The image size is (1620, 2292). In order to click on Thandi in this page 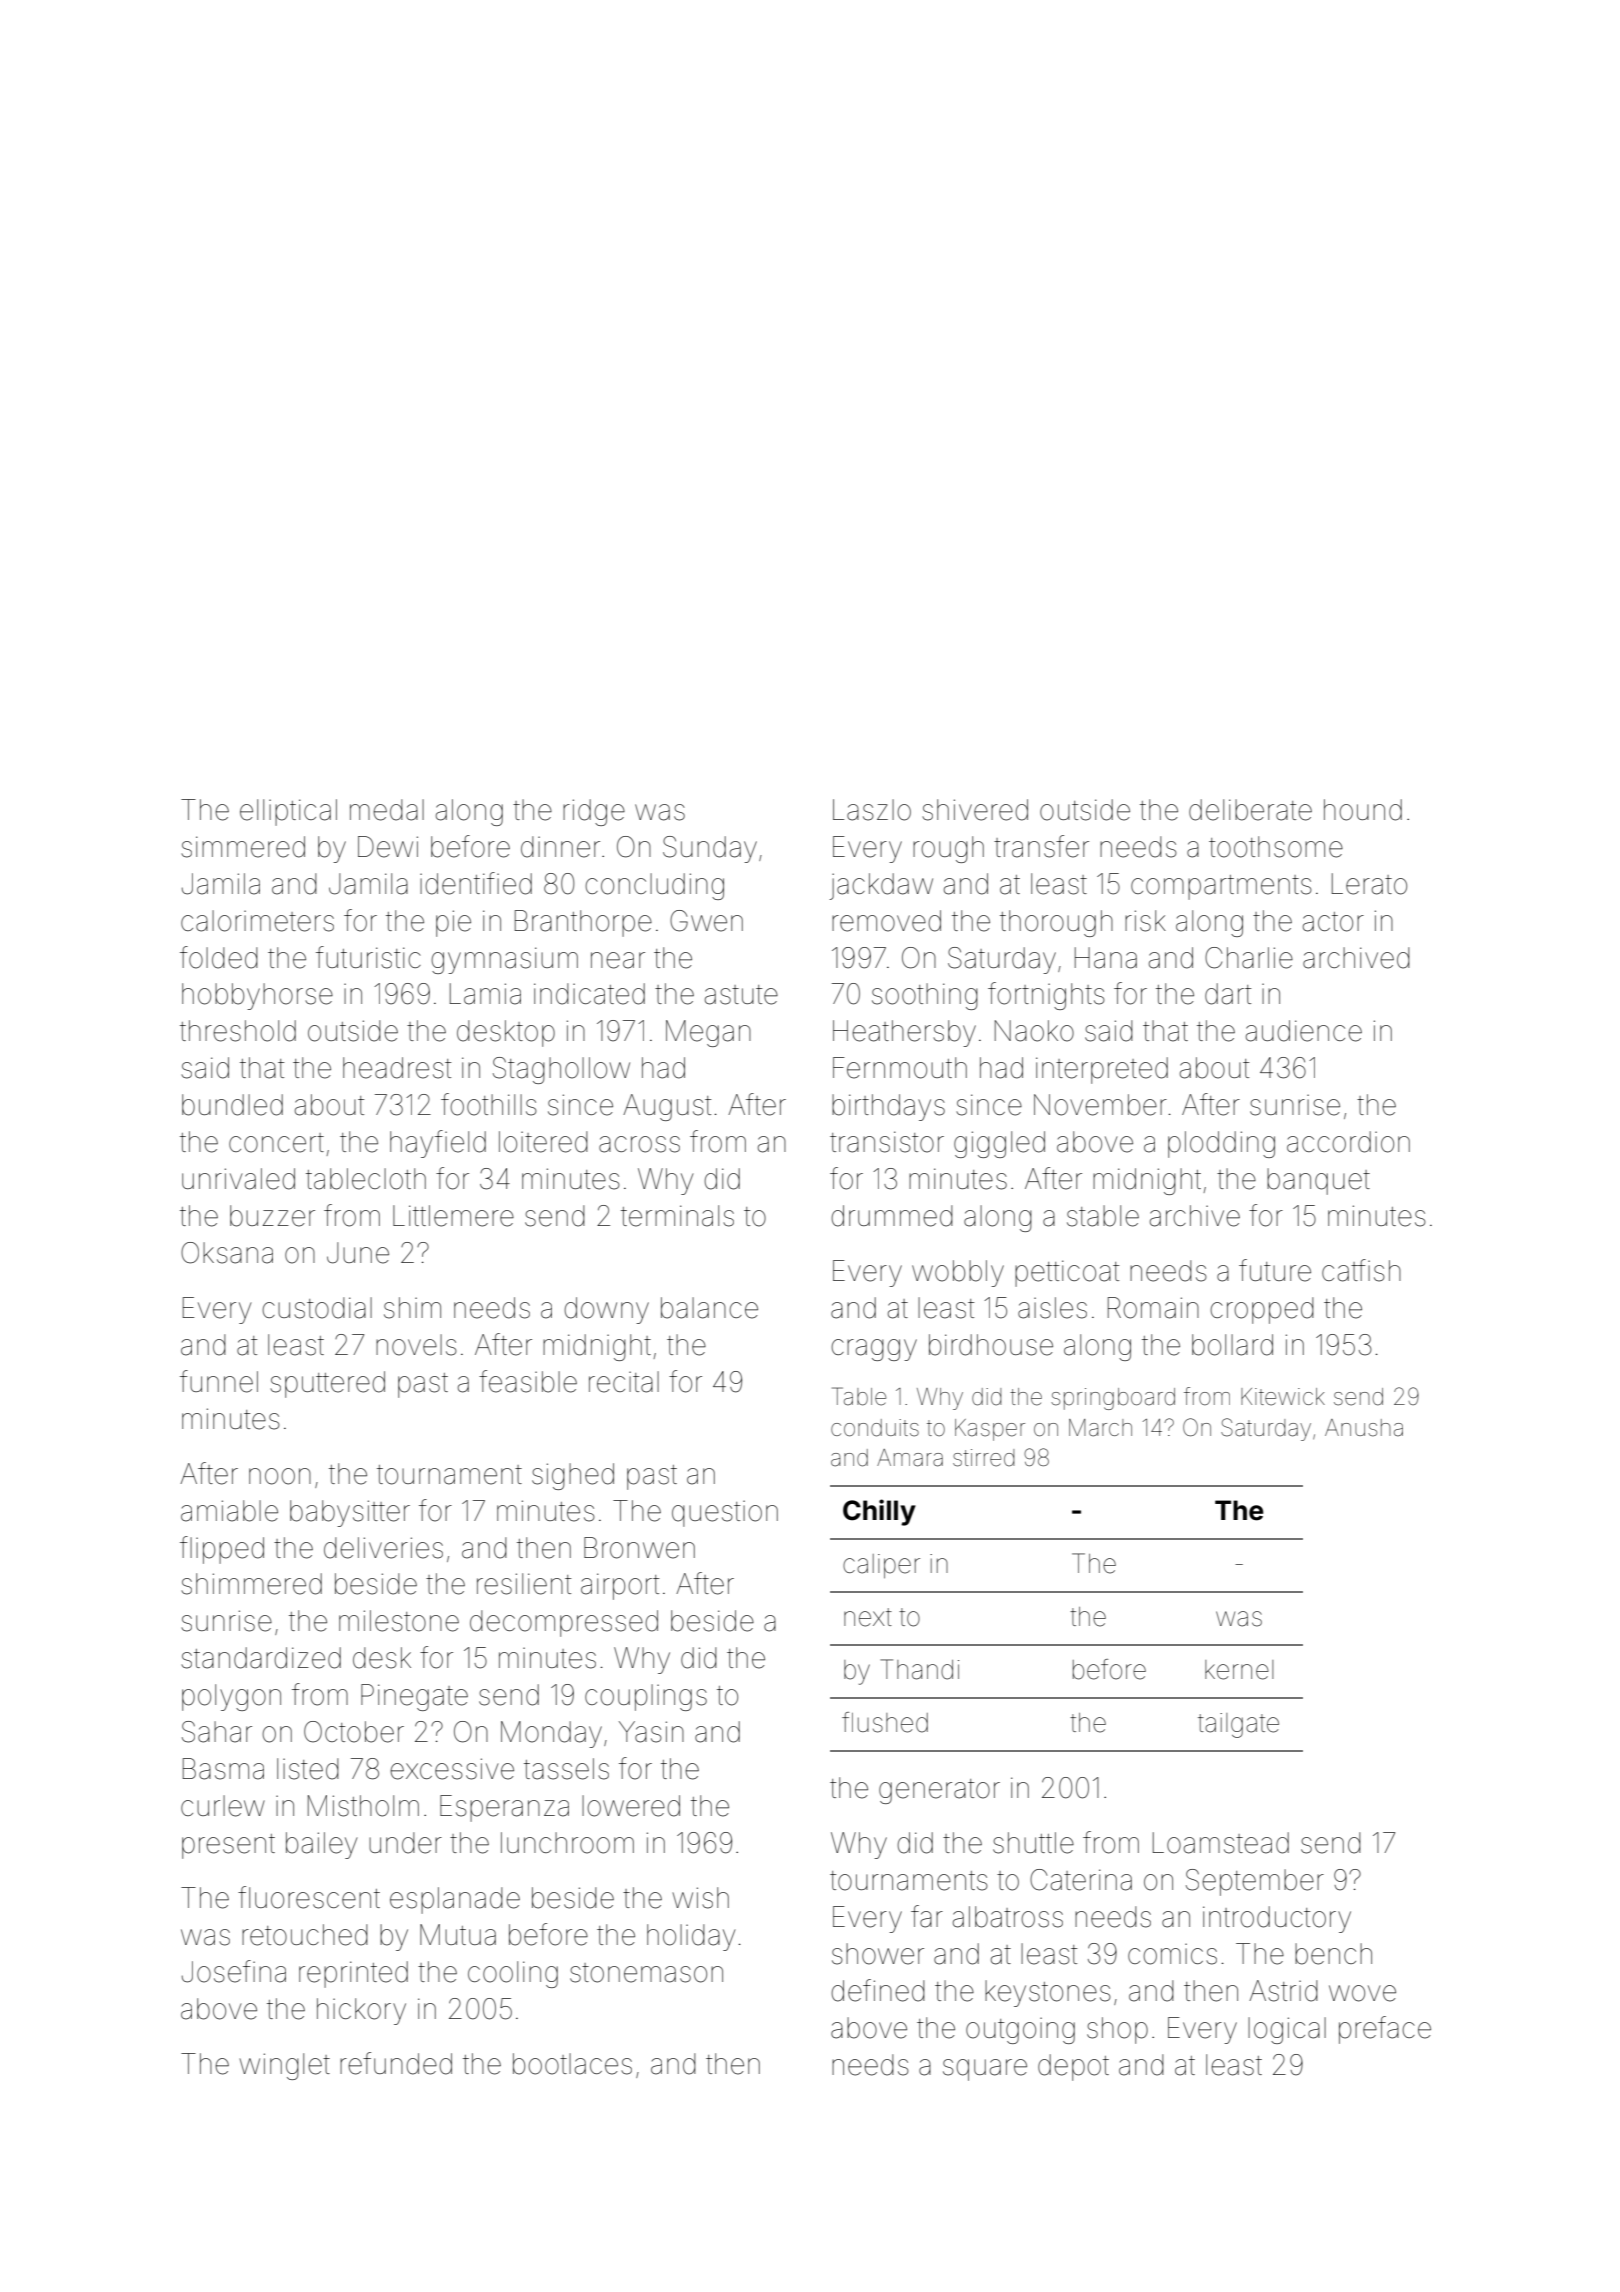, I will do `click(919, 1669)`.
